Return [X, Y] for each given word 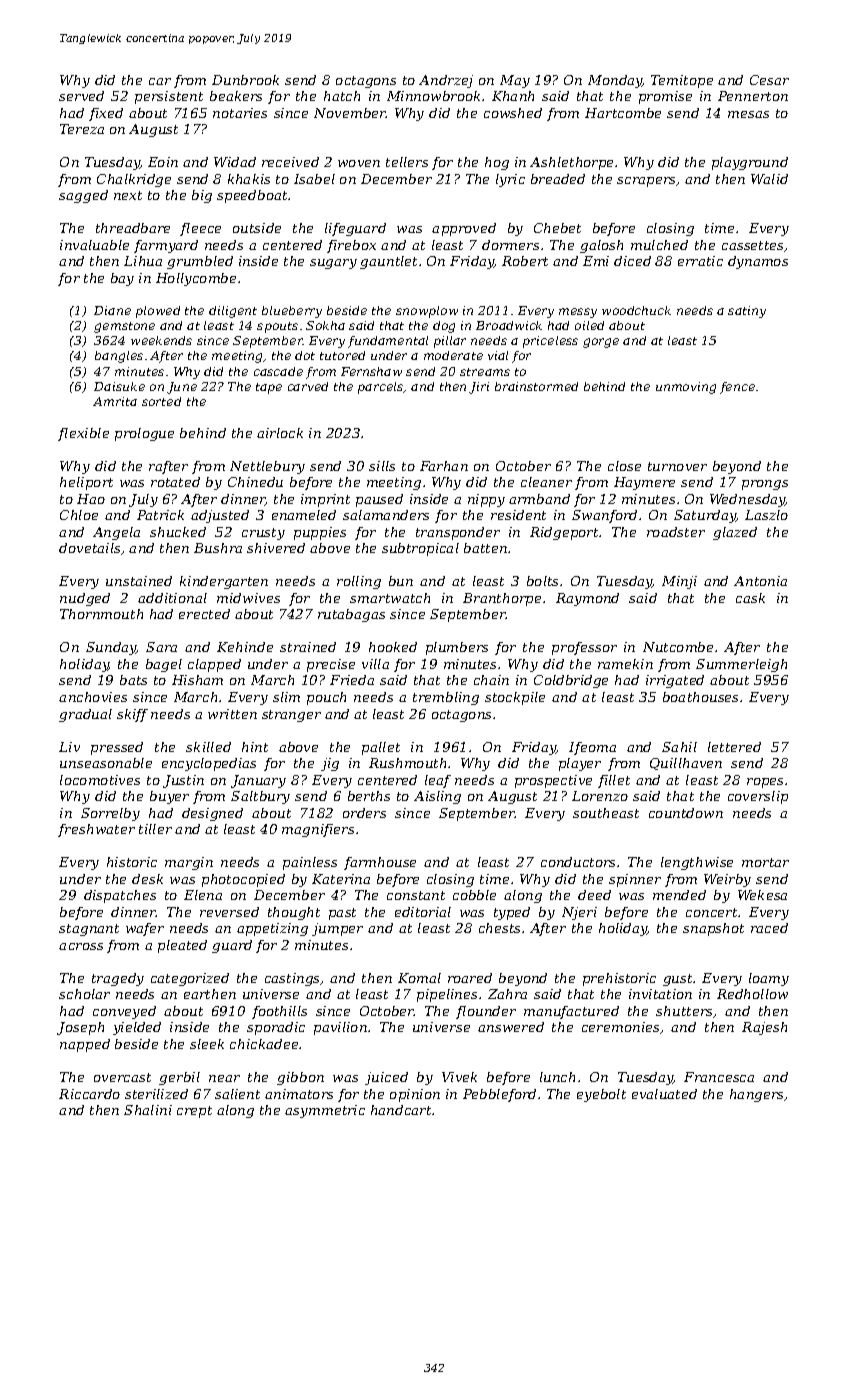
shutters [684, 1011]
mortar [765, 862]
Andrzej [446, 81]
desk [147, 879]
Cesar [769, 80]
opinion [415, 1095]
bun [401, 581]
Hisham [197, 680]
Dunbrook [245, 80]
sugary [333, 264]
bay [122, 279]
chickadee [264, 1044]
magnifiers [318, 830]
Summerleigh [741, 665]
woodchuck [636, 310]
